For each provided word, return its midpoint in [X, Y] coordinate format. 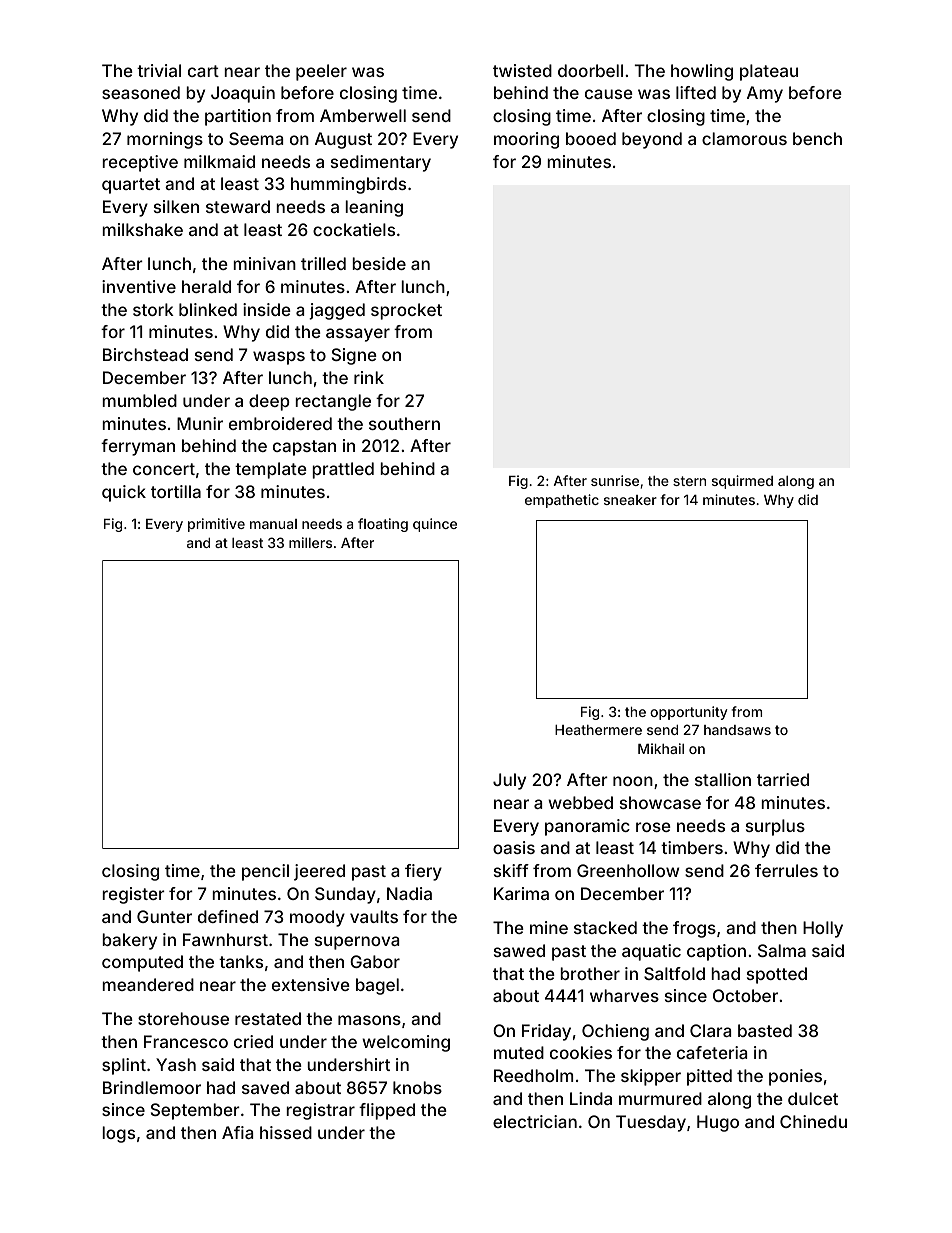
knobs [417, 1087]
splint [124, 1066]
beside [379, 263]
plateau [769, 72]
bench [817, 138]
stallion [723, 779]
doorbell [590, 70]
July [509, 781]
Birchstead [145, 354]
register [133, 895]
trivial [159, 70]
